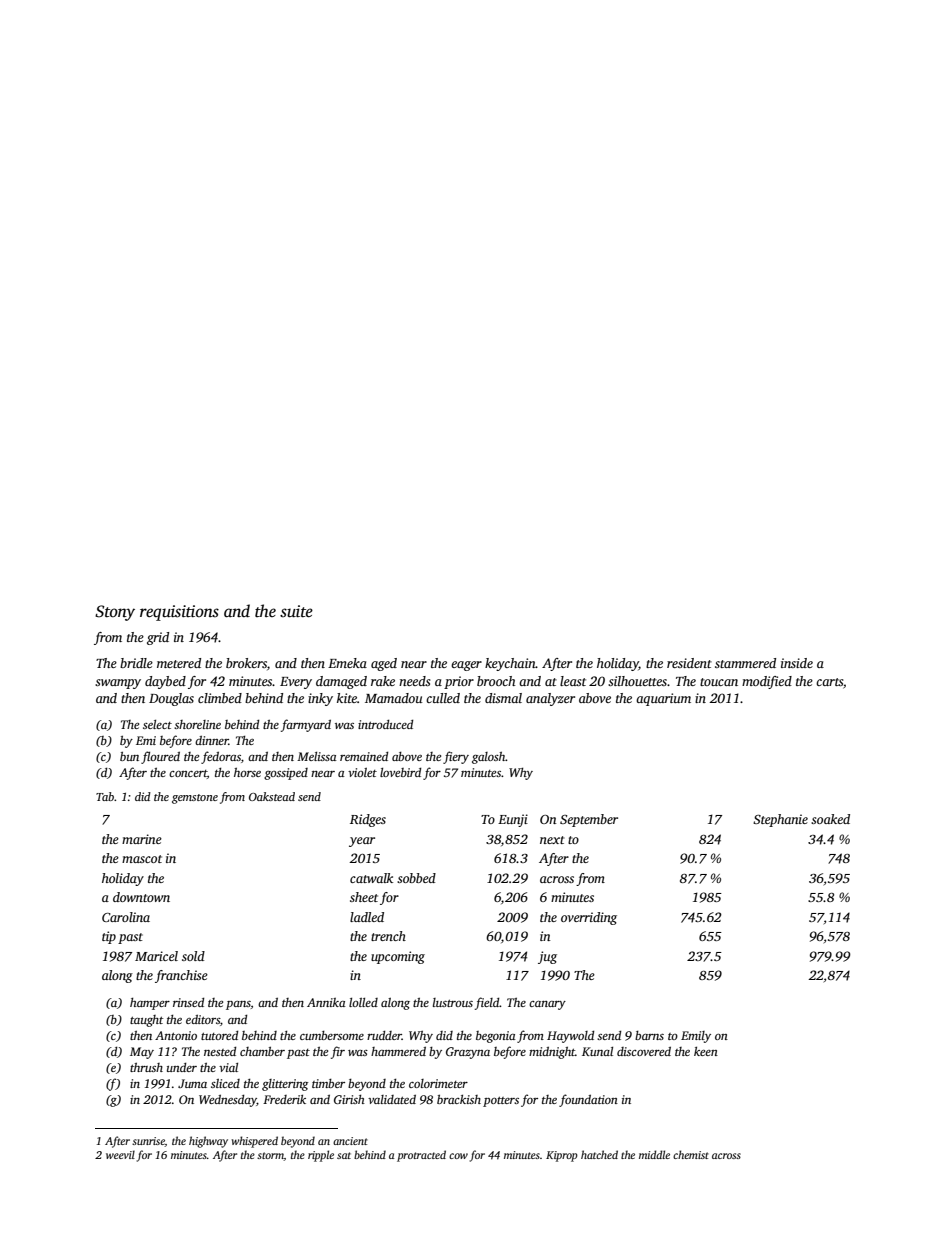  What do you see at coordinates (589, 820) in the page?
I see `September` at bounding box center [589, 820].
